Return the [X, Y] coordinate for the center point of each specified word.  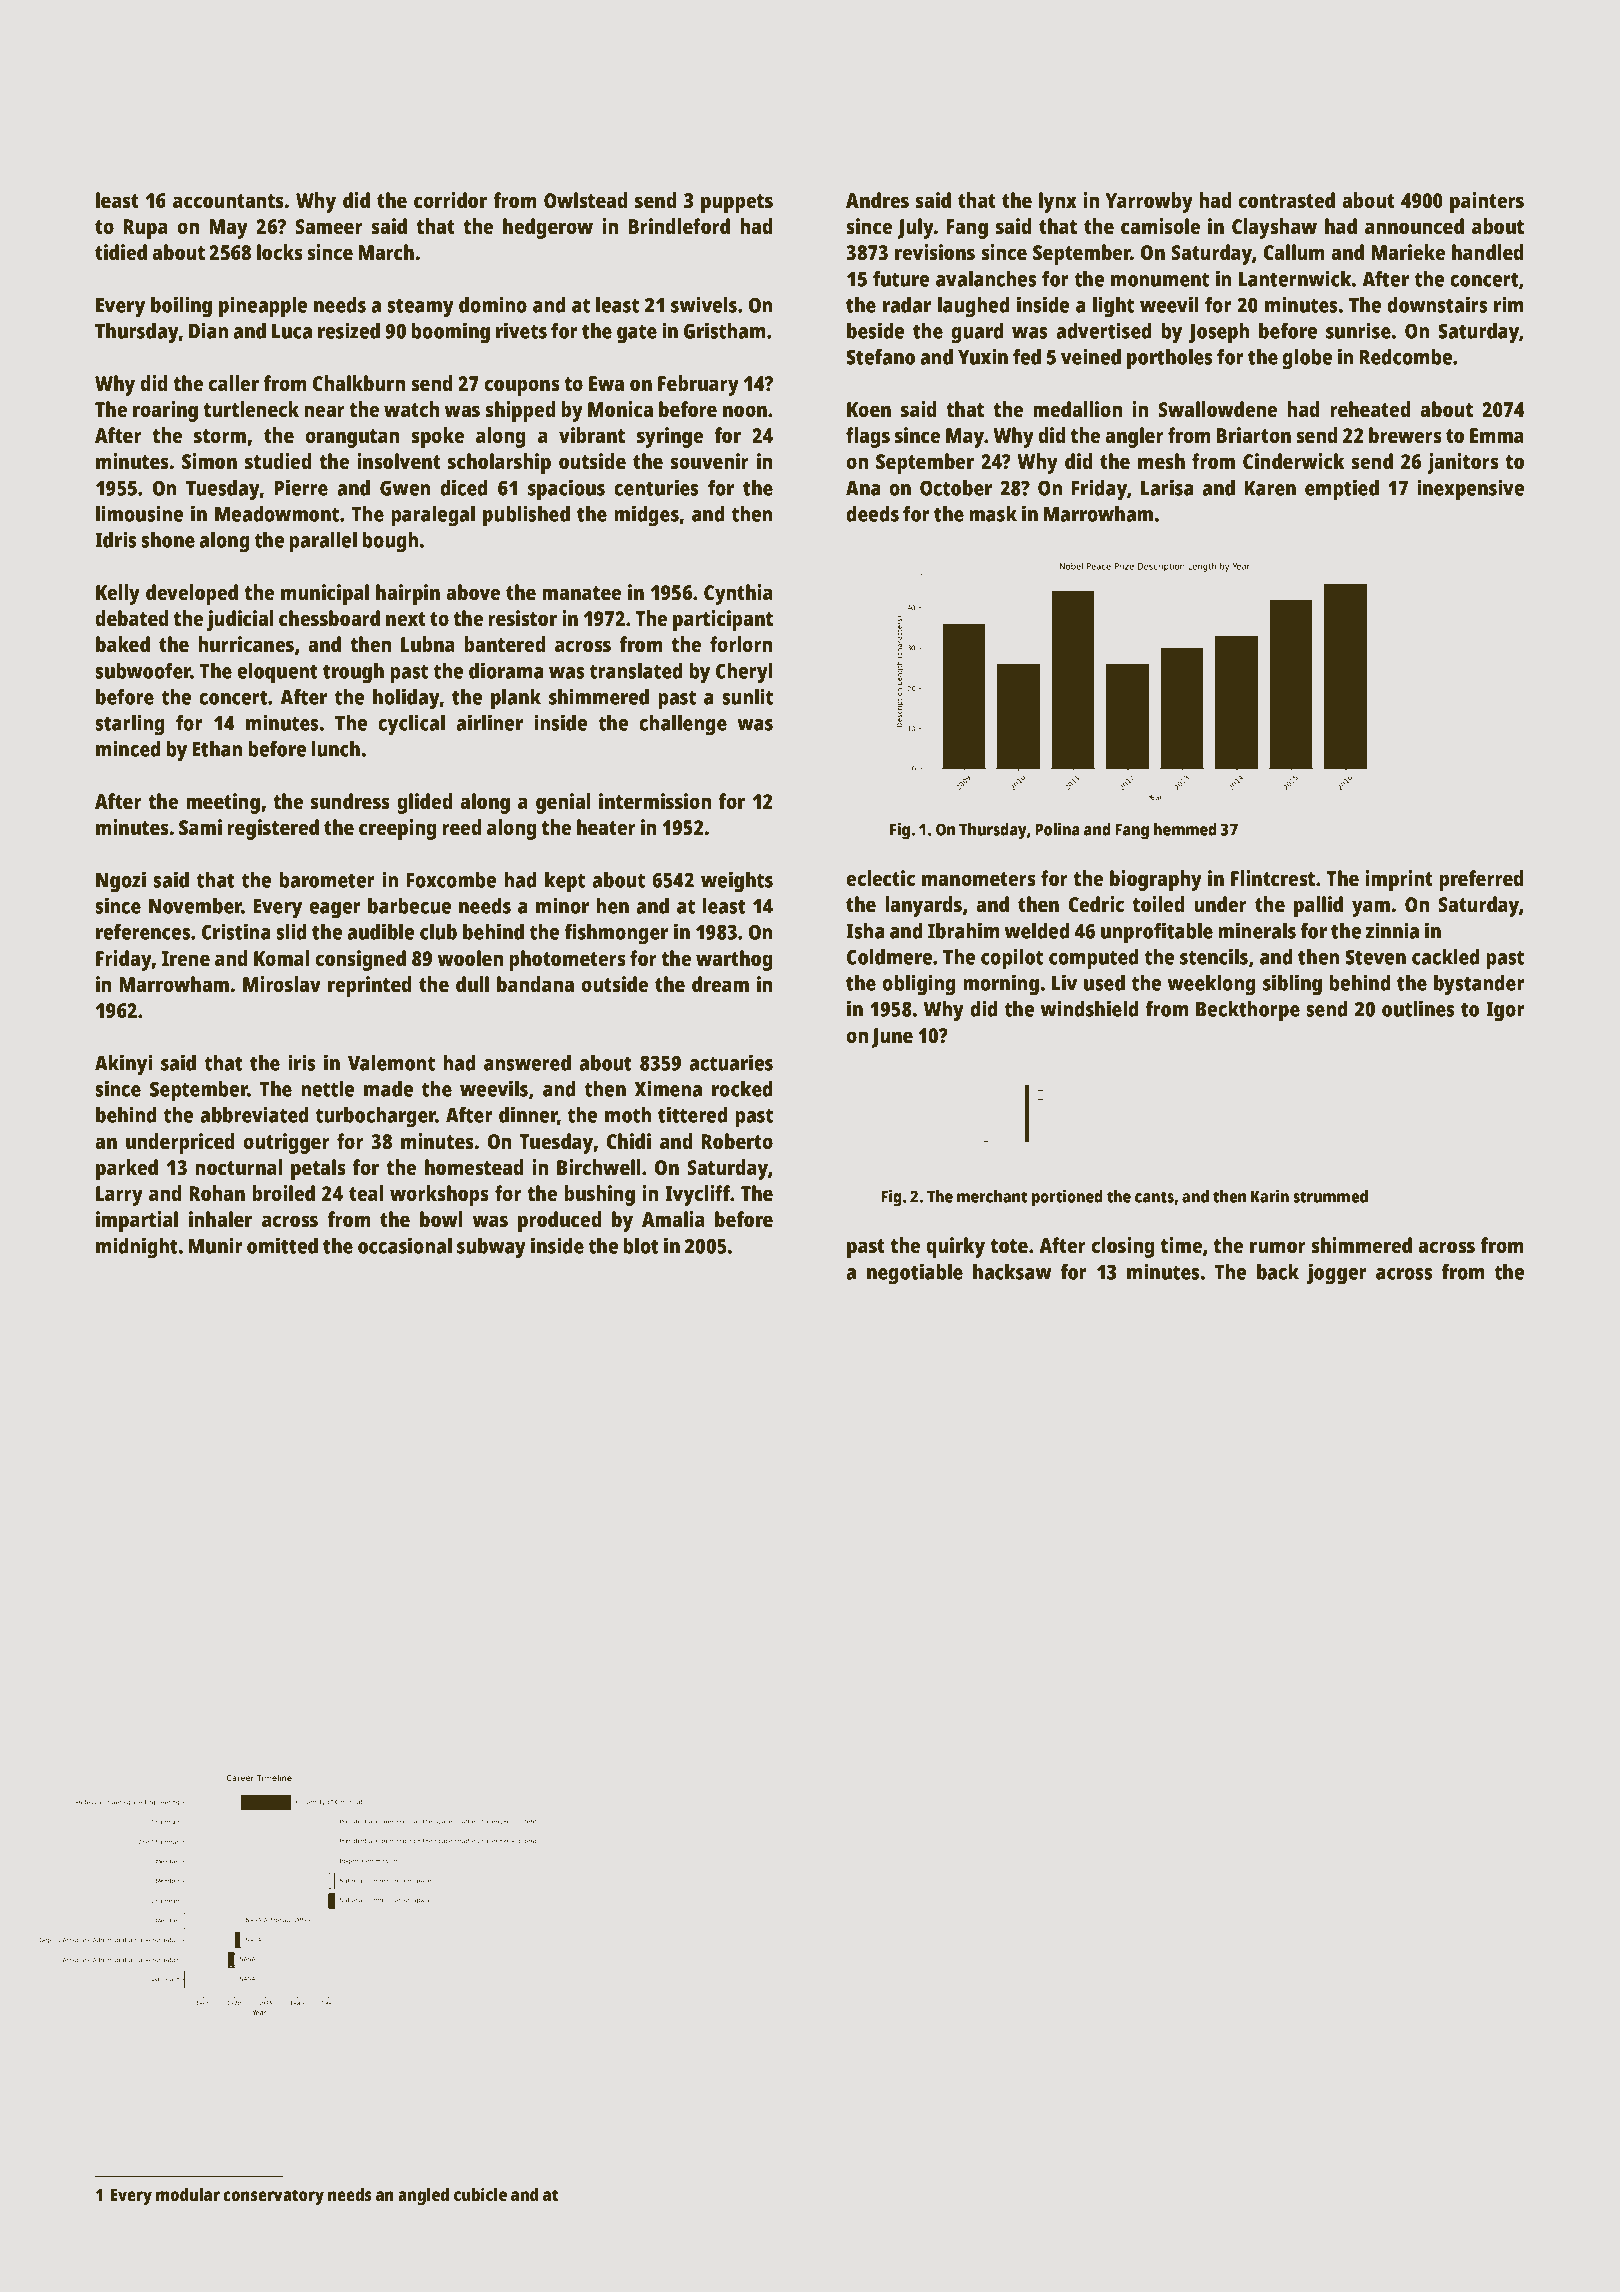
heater [606, 827]
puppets [737, 203]
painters [1487, 202]
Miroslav [282, 984]
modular [188, 2194]
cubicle [480, 2194]
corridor [450, 200]
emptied [1342, 490]
